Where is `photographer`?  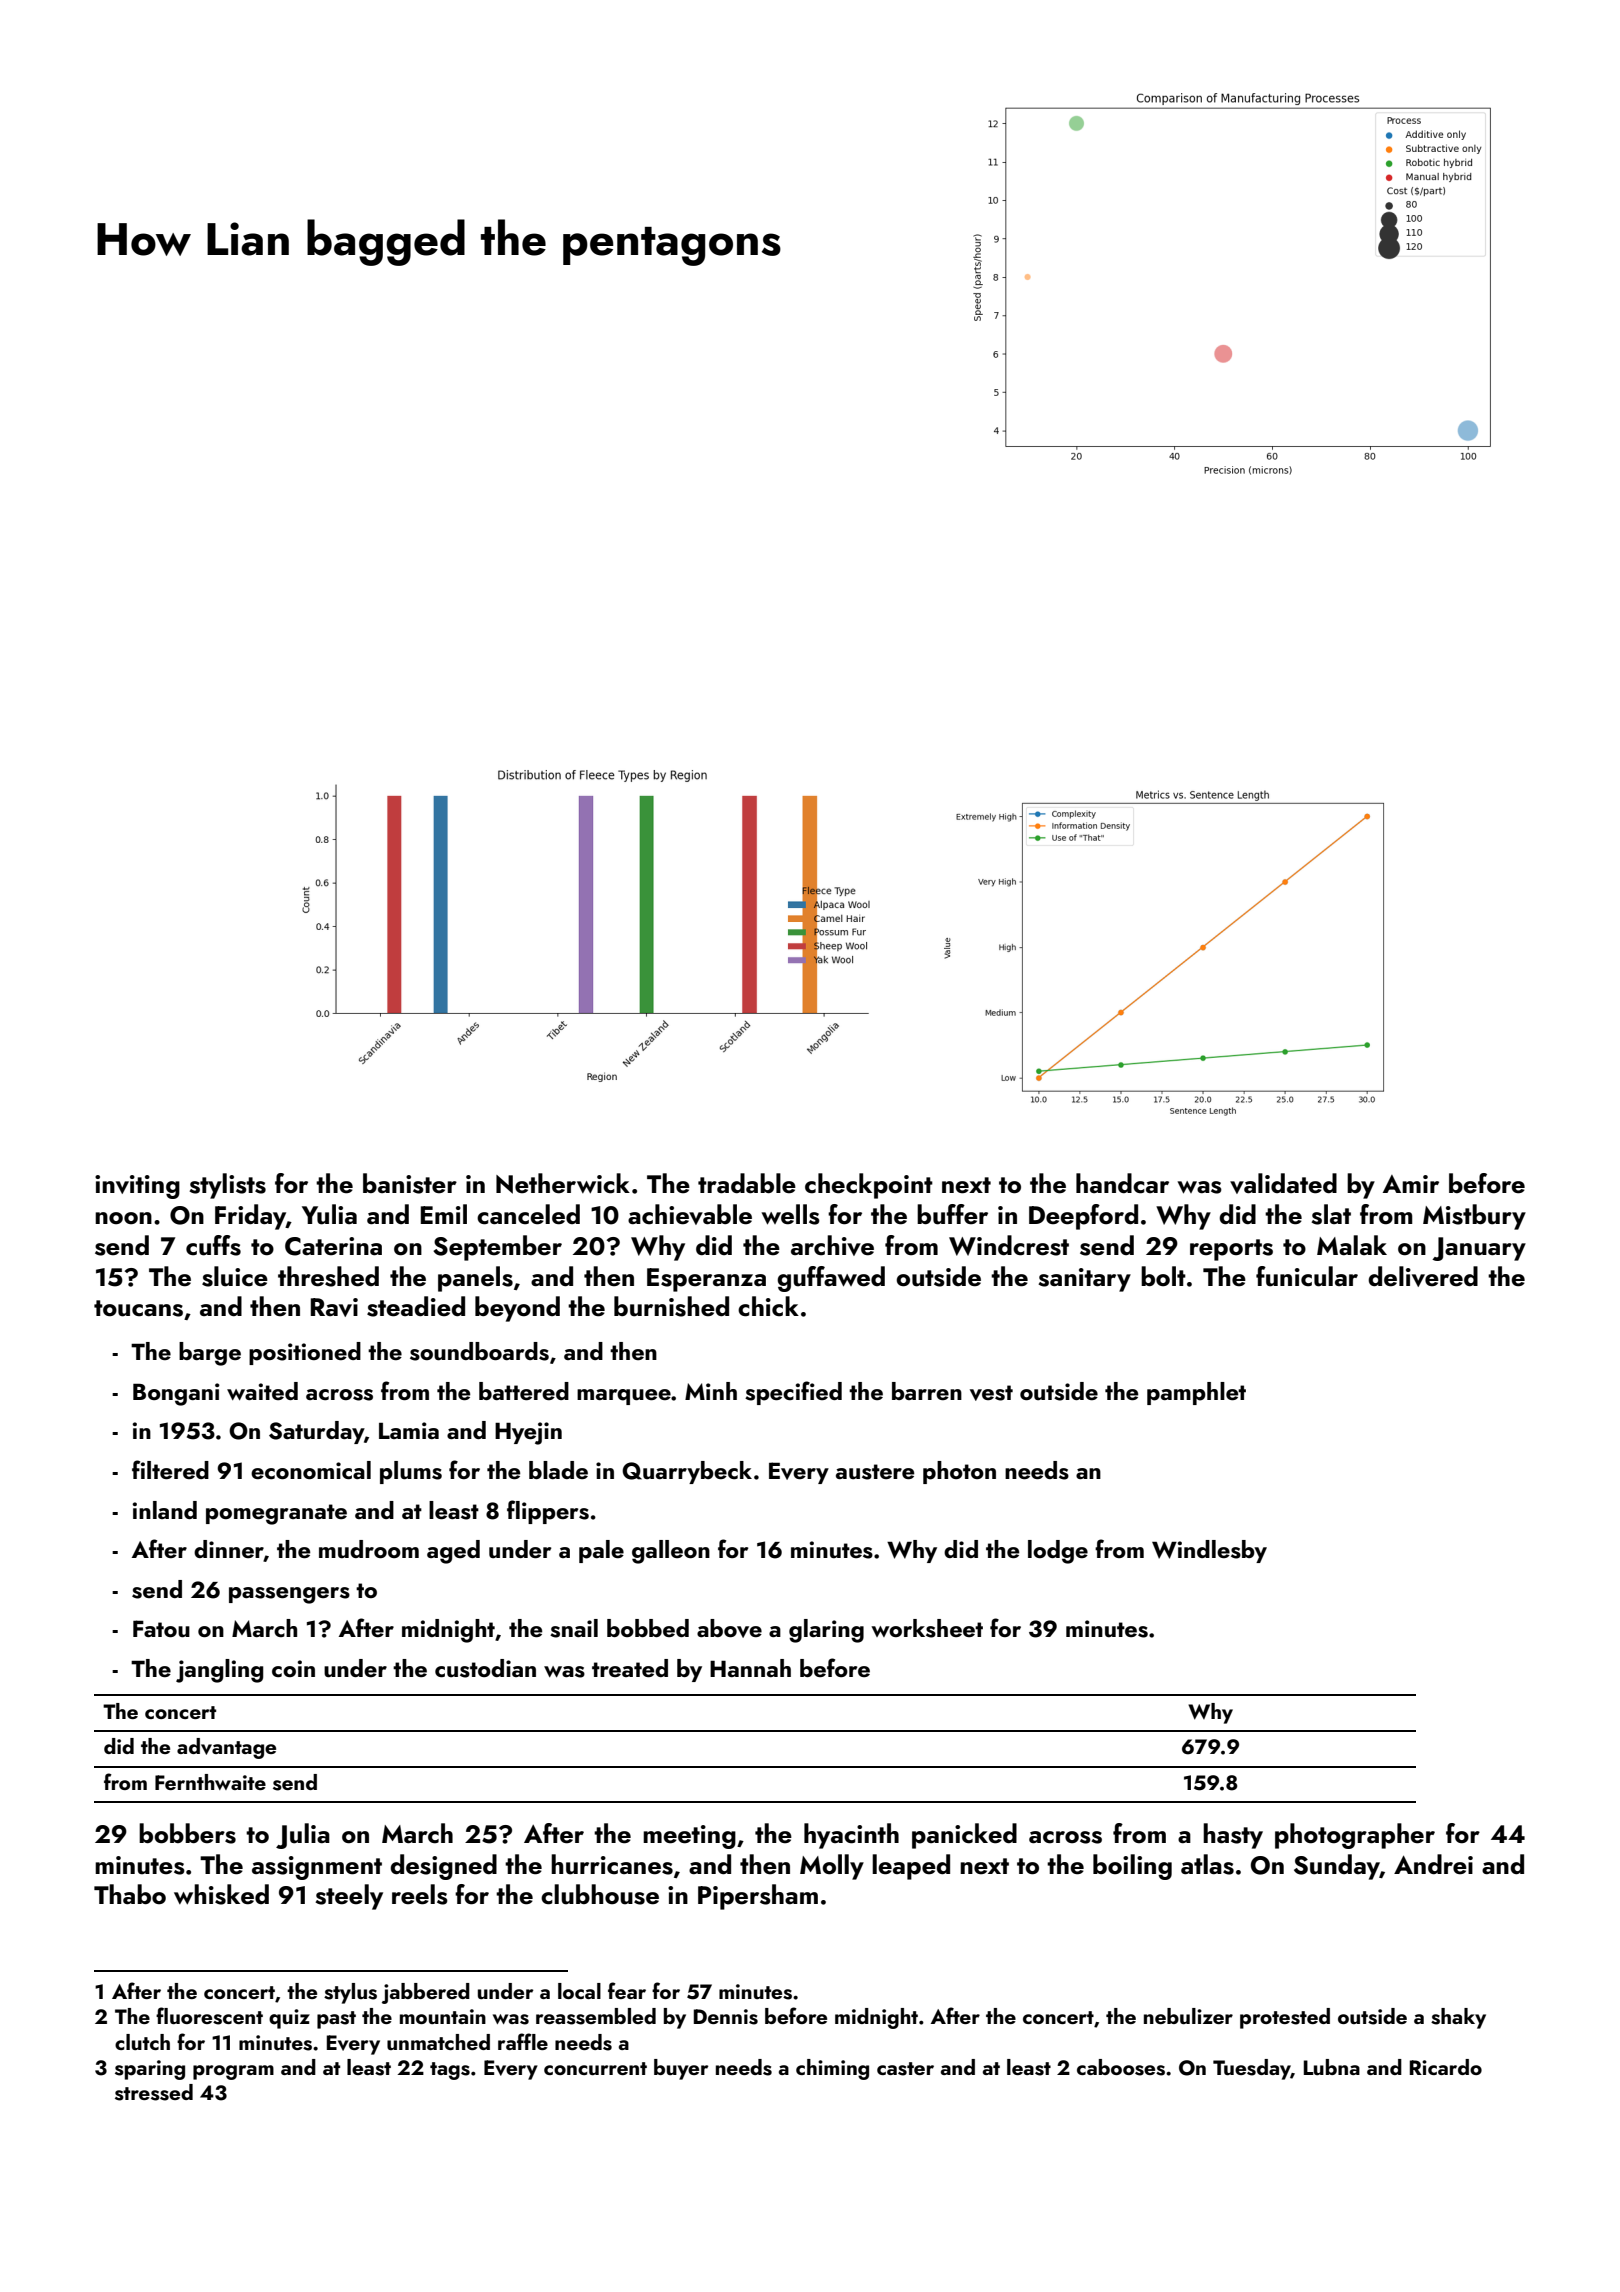
photographer is located at coordinates (1355, 1836).
